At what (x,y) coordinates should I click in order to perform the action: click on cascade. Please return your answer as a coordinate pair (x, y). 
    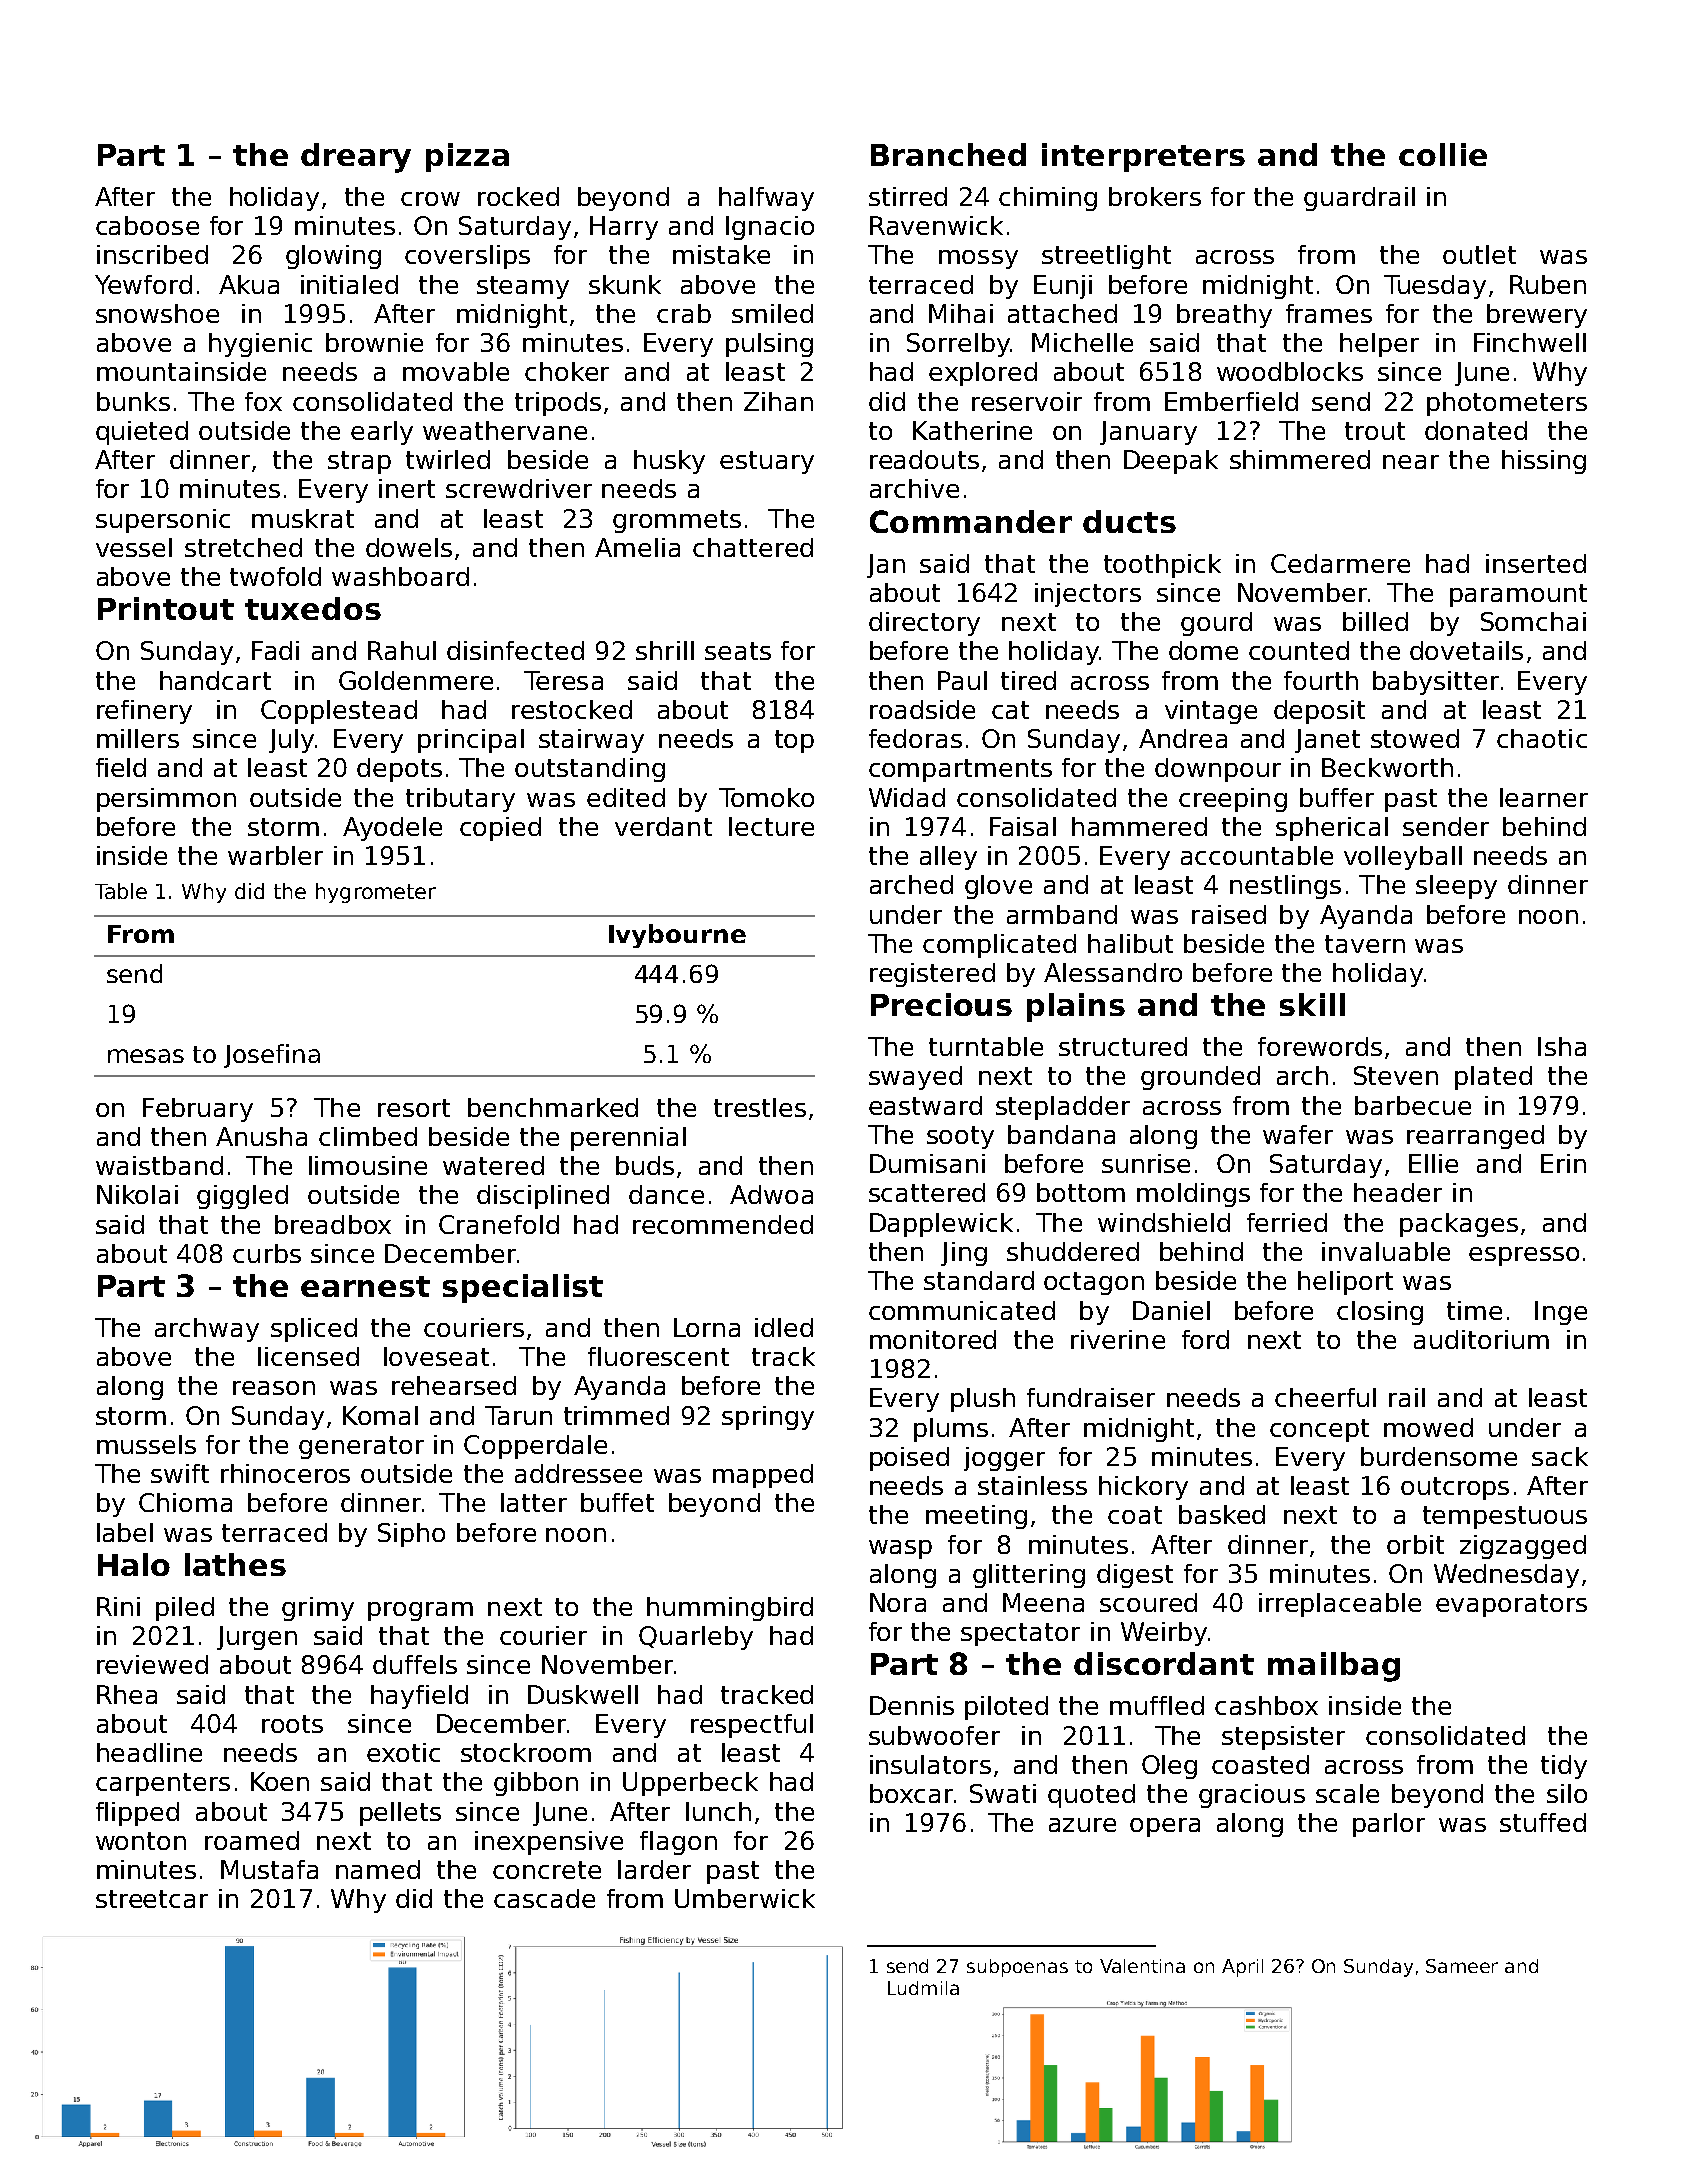
    Looking at the image, I should click on (544, 1898).
